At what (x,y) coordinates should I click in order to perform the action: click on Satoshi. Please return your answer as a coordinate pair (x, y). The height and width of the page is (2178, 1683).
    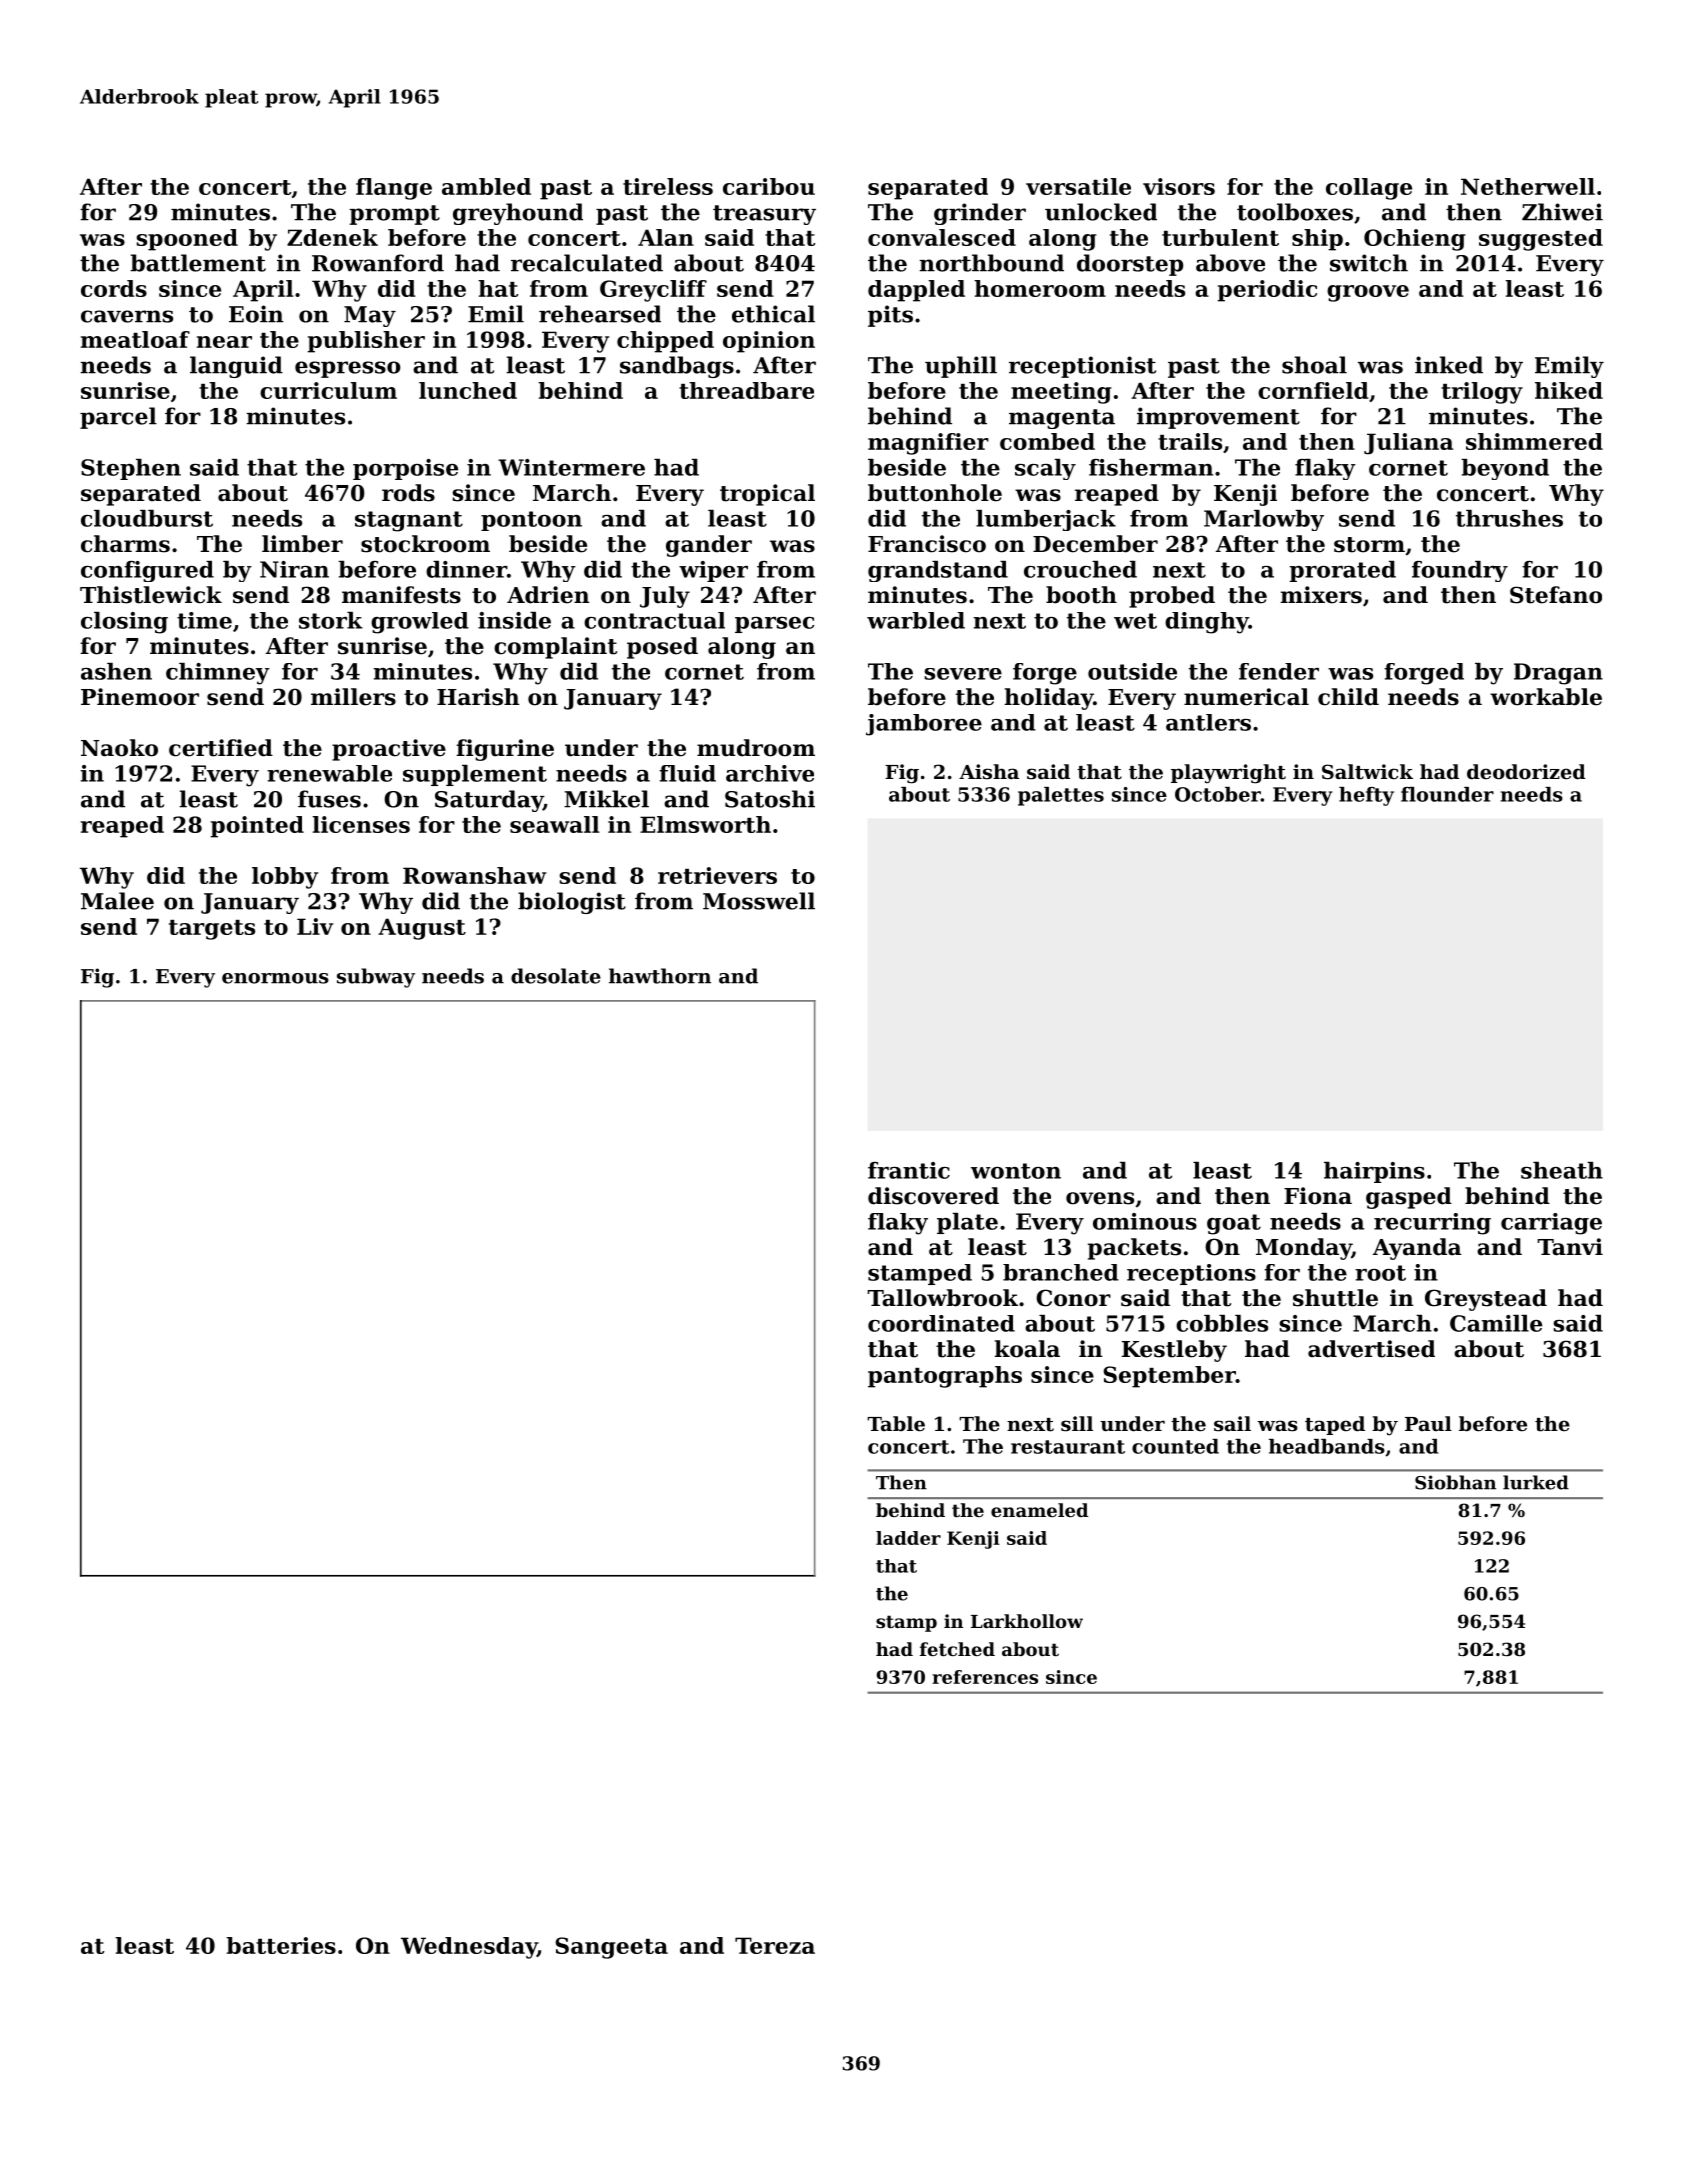
    Looking at the image, I should click on (770, 799).
